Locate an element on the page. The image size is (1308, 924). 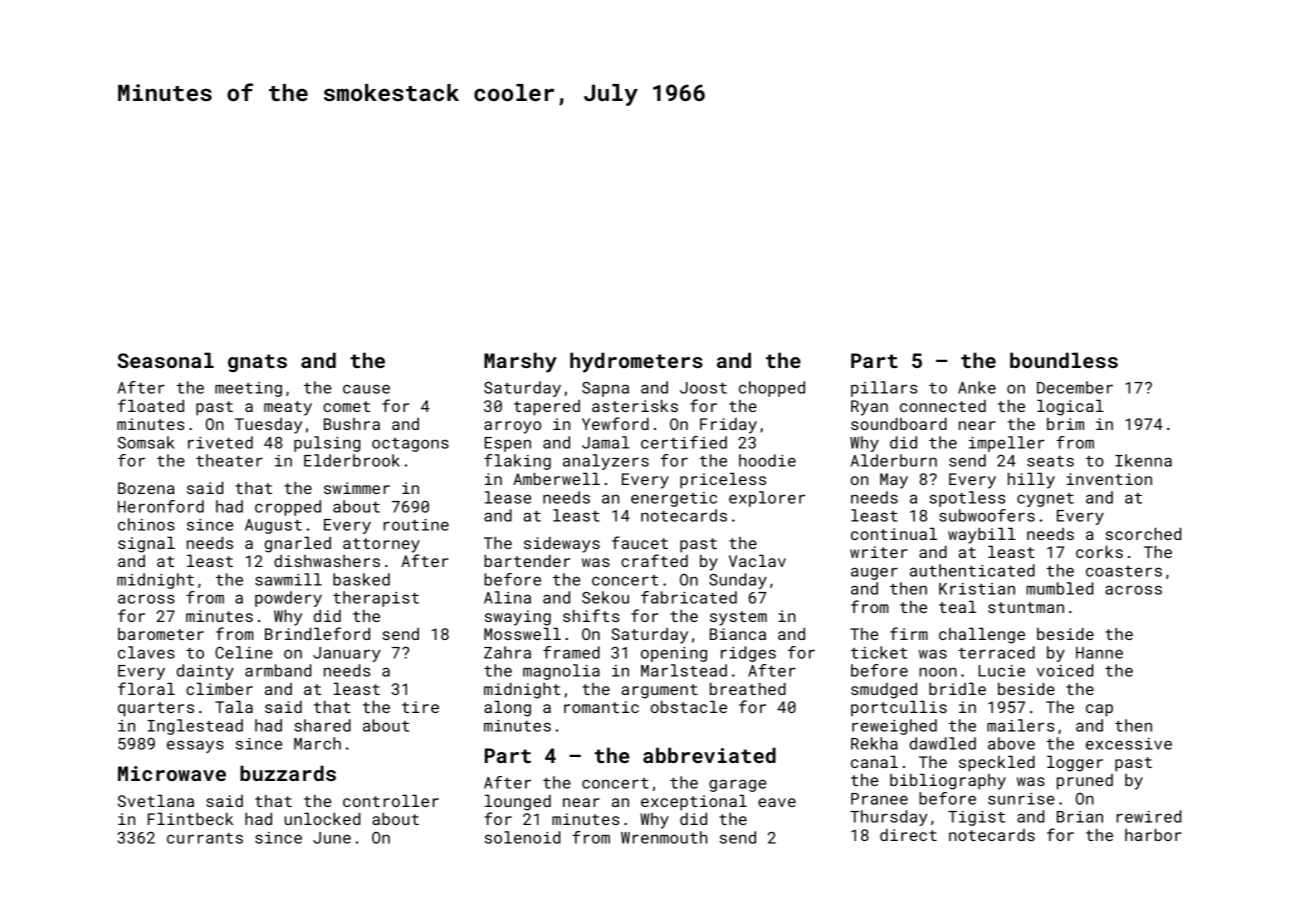
powdery is located at coordinates (288, 599).
